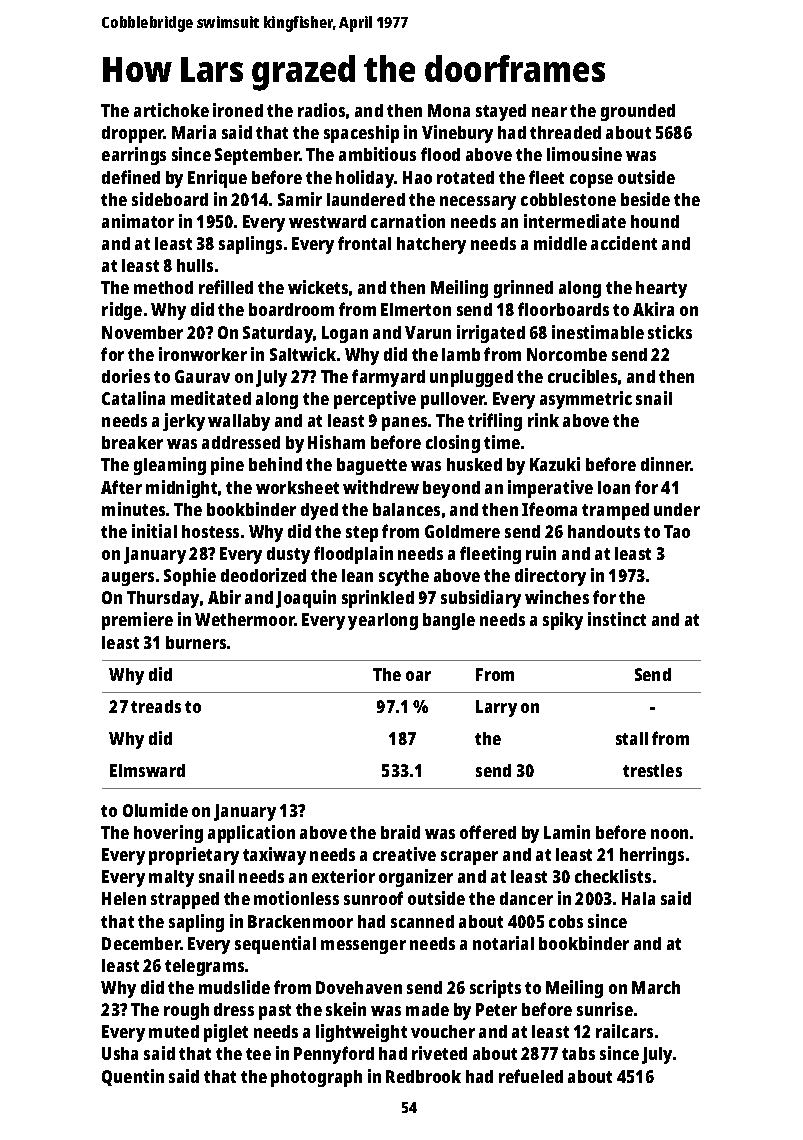  Describe the element at coordinates (363, 947) in the screenshot. I see `messenger` at that location.
